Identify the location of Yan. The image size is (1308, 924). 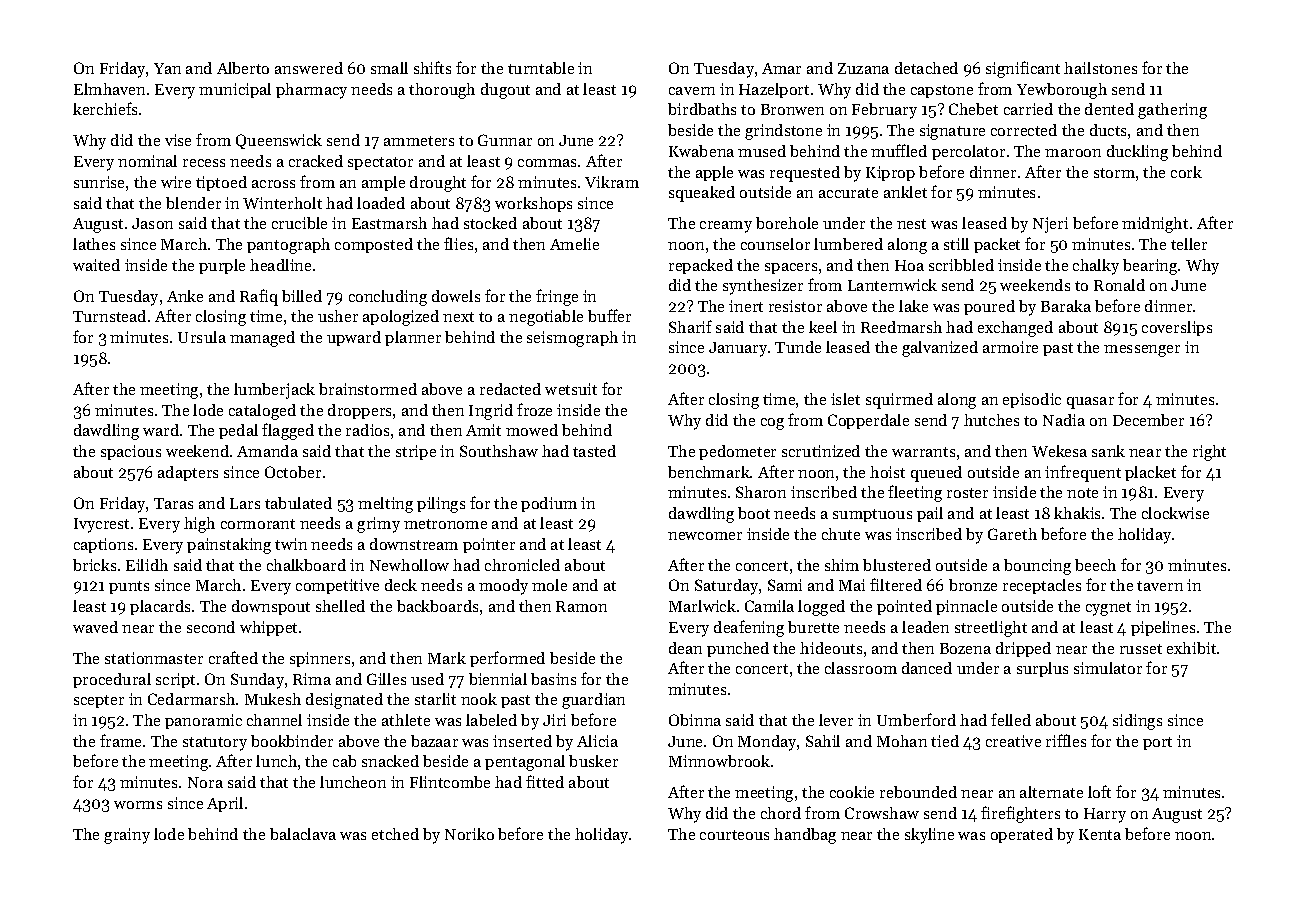
(167, 68).
